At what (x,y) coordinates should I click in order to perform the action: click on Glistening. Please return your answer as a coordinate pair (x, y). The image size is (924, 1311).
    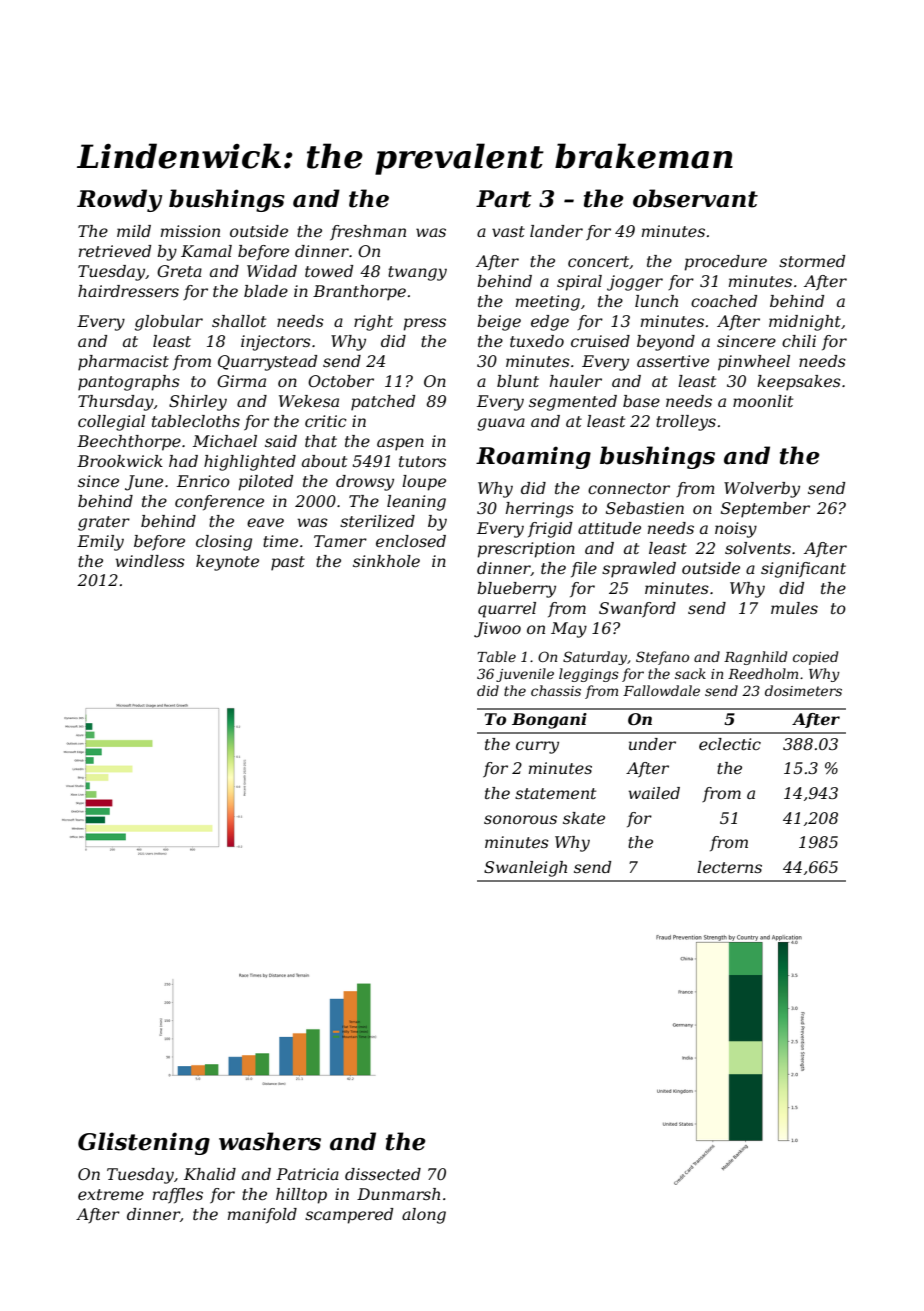
    Looking at the image, I should click on (144, 1143).
